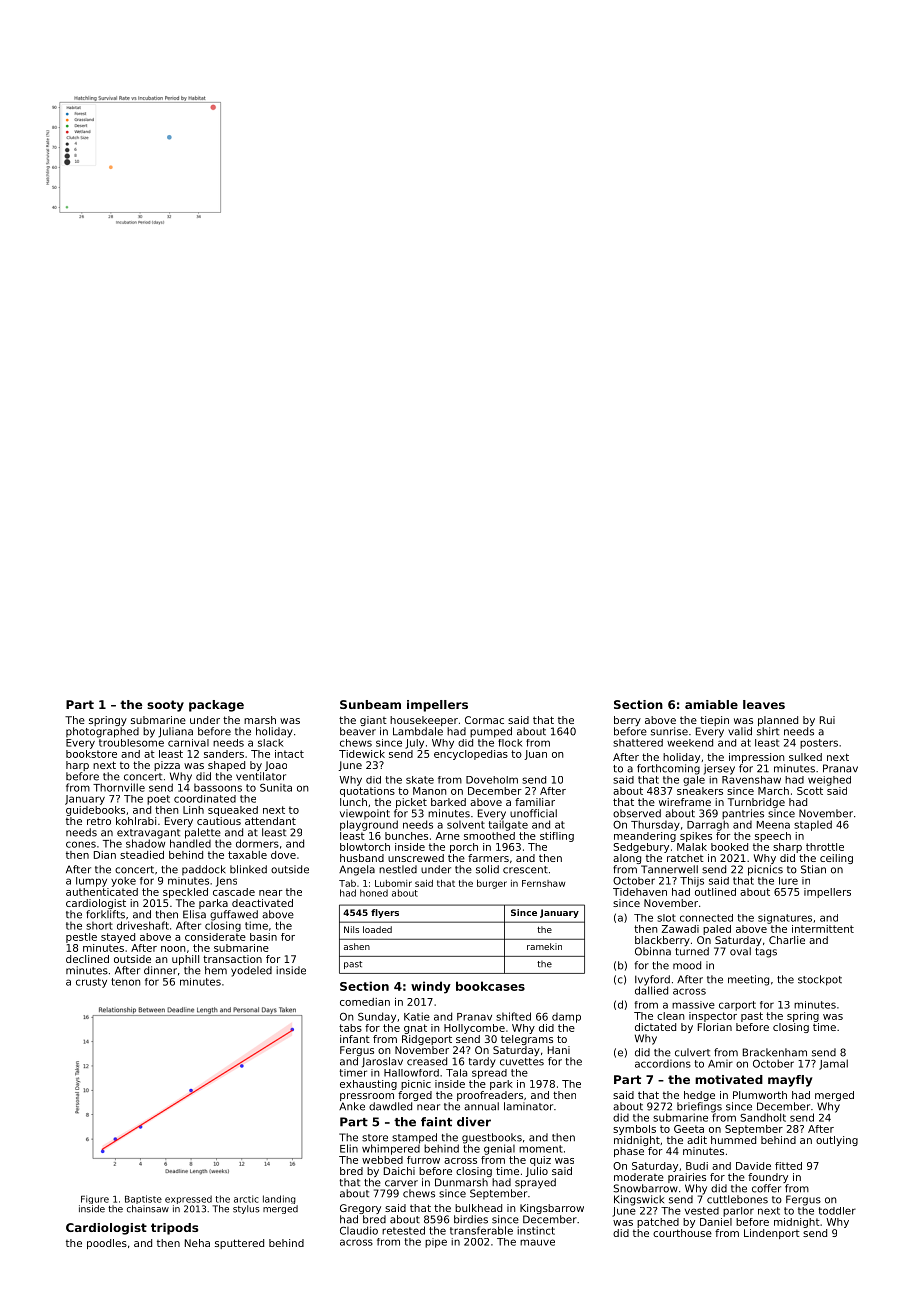 The image size is (924, 1308). Describe the element at coordinates (671, 1016) in the screenshot. I see `clean` at that location.
